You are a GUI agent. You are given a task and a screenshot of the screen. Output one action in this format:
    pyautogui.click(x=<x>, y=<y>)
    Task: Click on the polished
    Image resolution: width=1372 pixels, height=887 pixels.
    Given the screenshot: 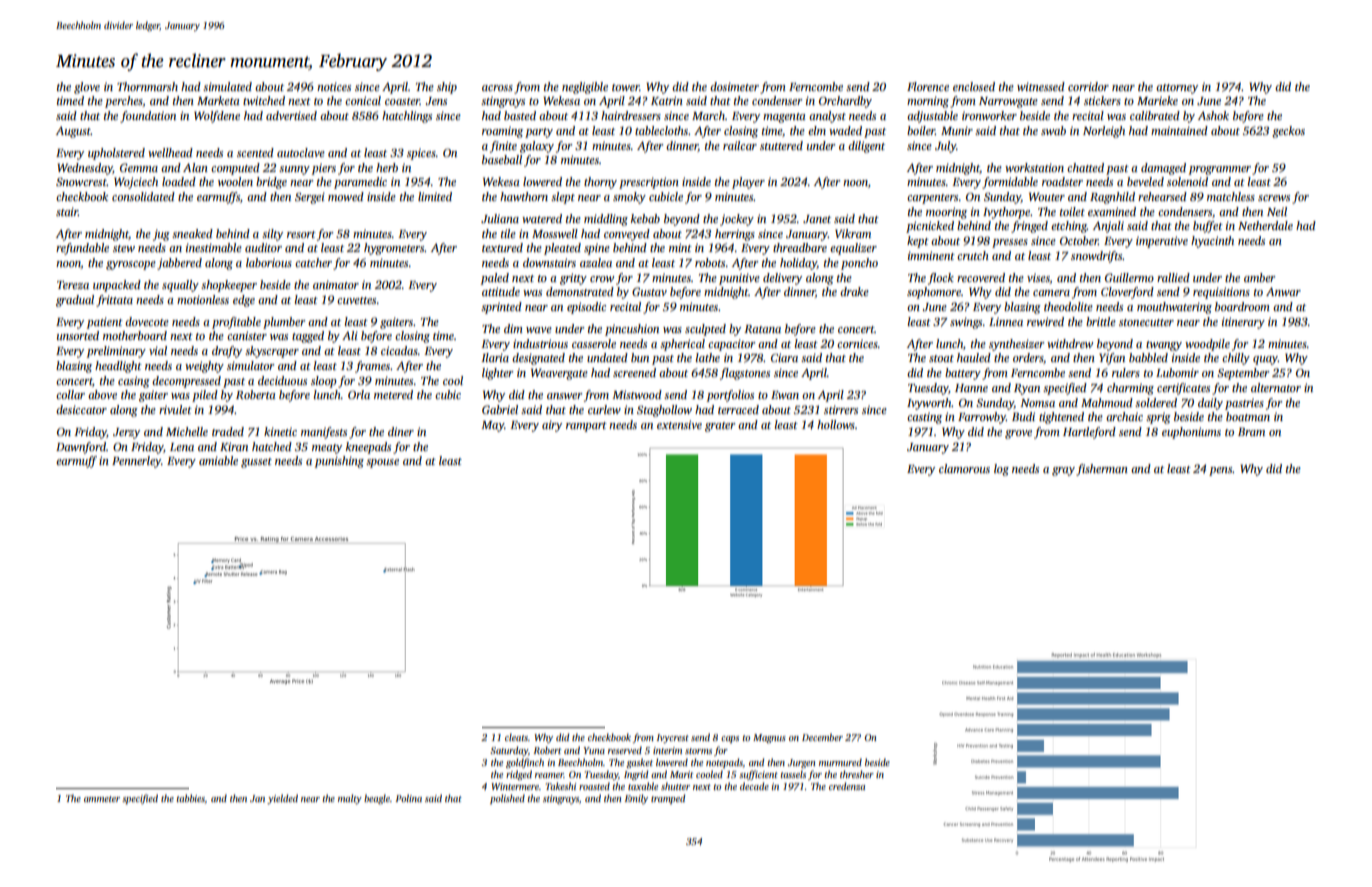 What is the action you would take?
    pyautogui.click(x=507, y=799)
